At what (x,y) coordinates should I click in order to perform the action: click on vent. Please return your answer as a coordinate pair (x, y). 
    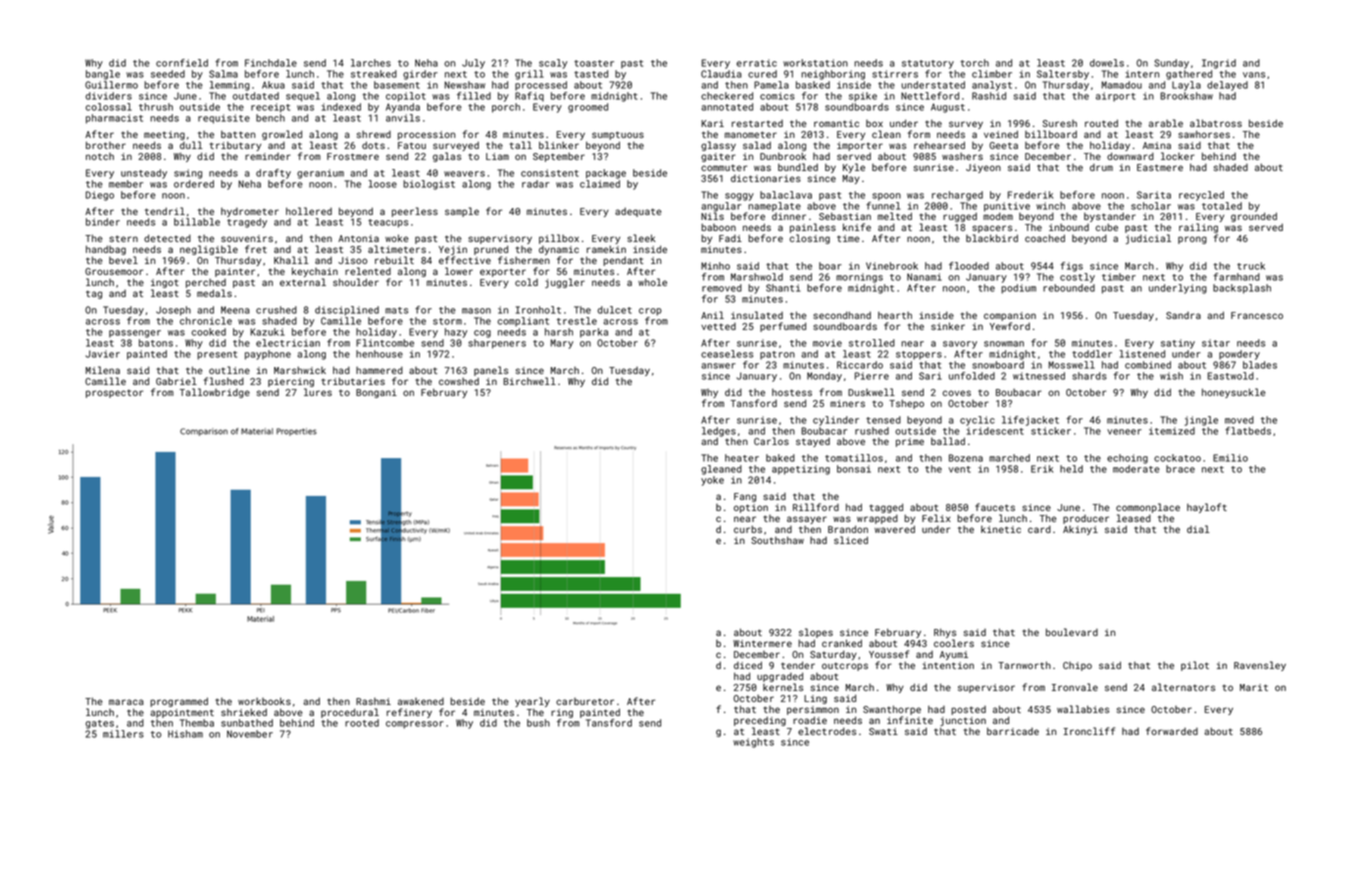
    Looking at the image, I should click on (960, 469).
